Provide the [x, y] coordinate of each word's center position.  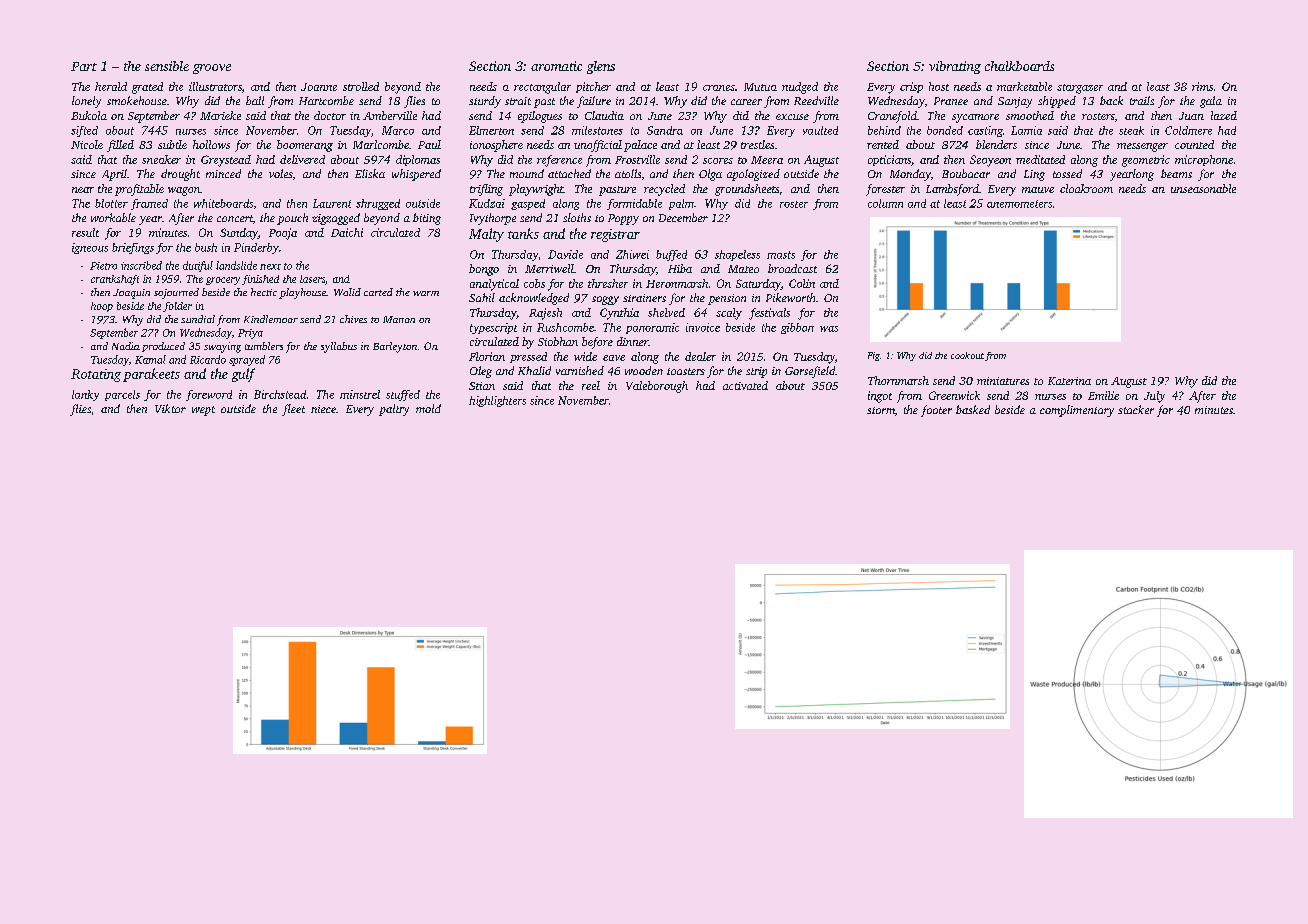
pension [727, 299]
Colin [802, 283]
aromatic [556, 66]
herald [111, 86]
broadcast [792, 268]
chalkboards [1019, 66]
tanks [523, 233]
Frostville [637, 159]
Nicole [87, 144]
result [85, 232]
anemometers [1019, 204]
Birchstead [280, 394]
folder [177, 307]
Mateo [743, 269]
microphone [1204, 160]
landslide [236, 265]
